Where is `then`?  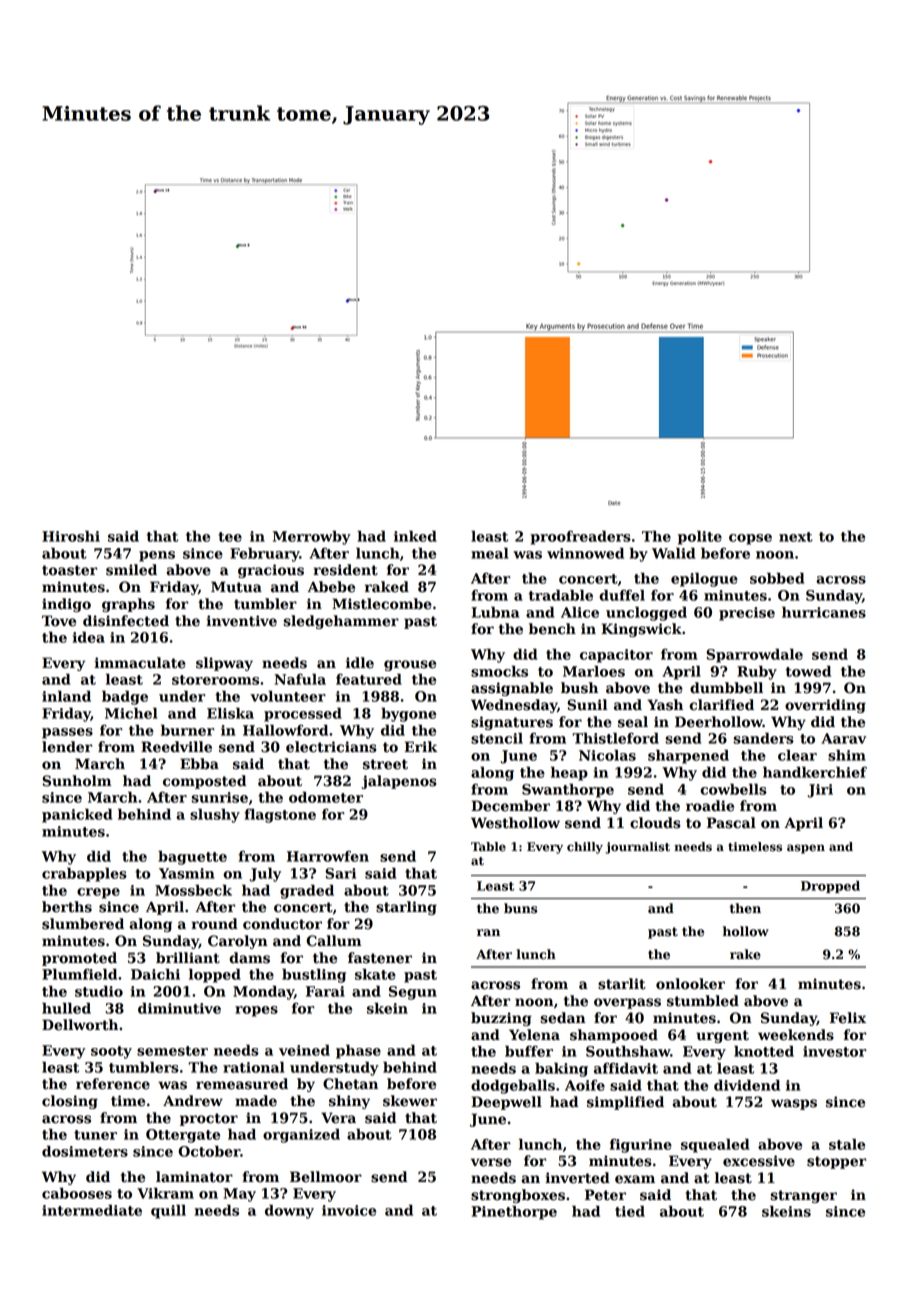 then is located at coordinates (745, 908).
